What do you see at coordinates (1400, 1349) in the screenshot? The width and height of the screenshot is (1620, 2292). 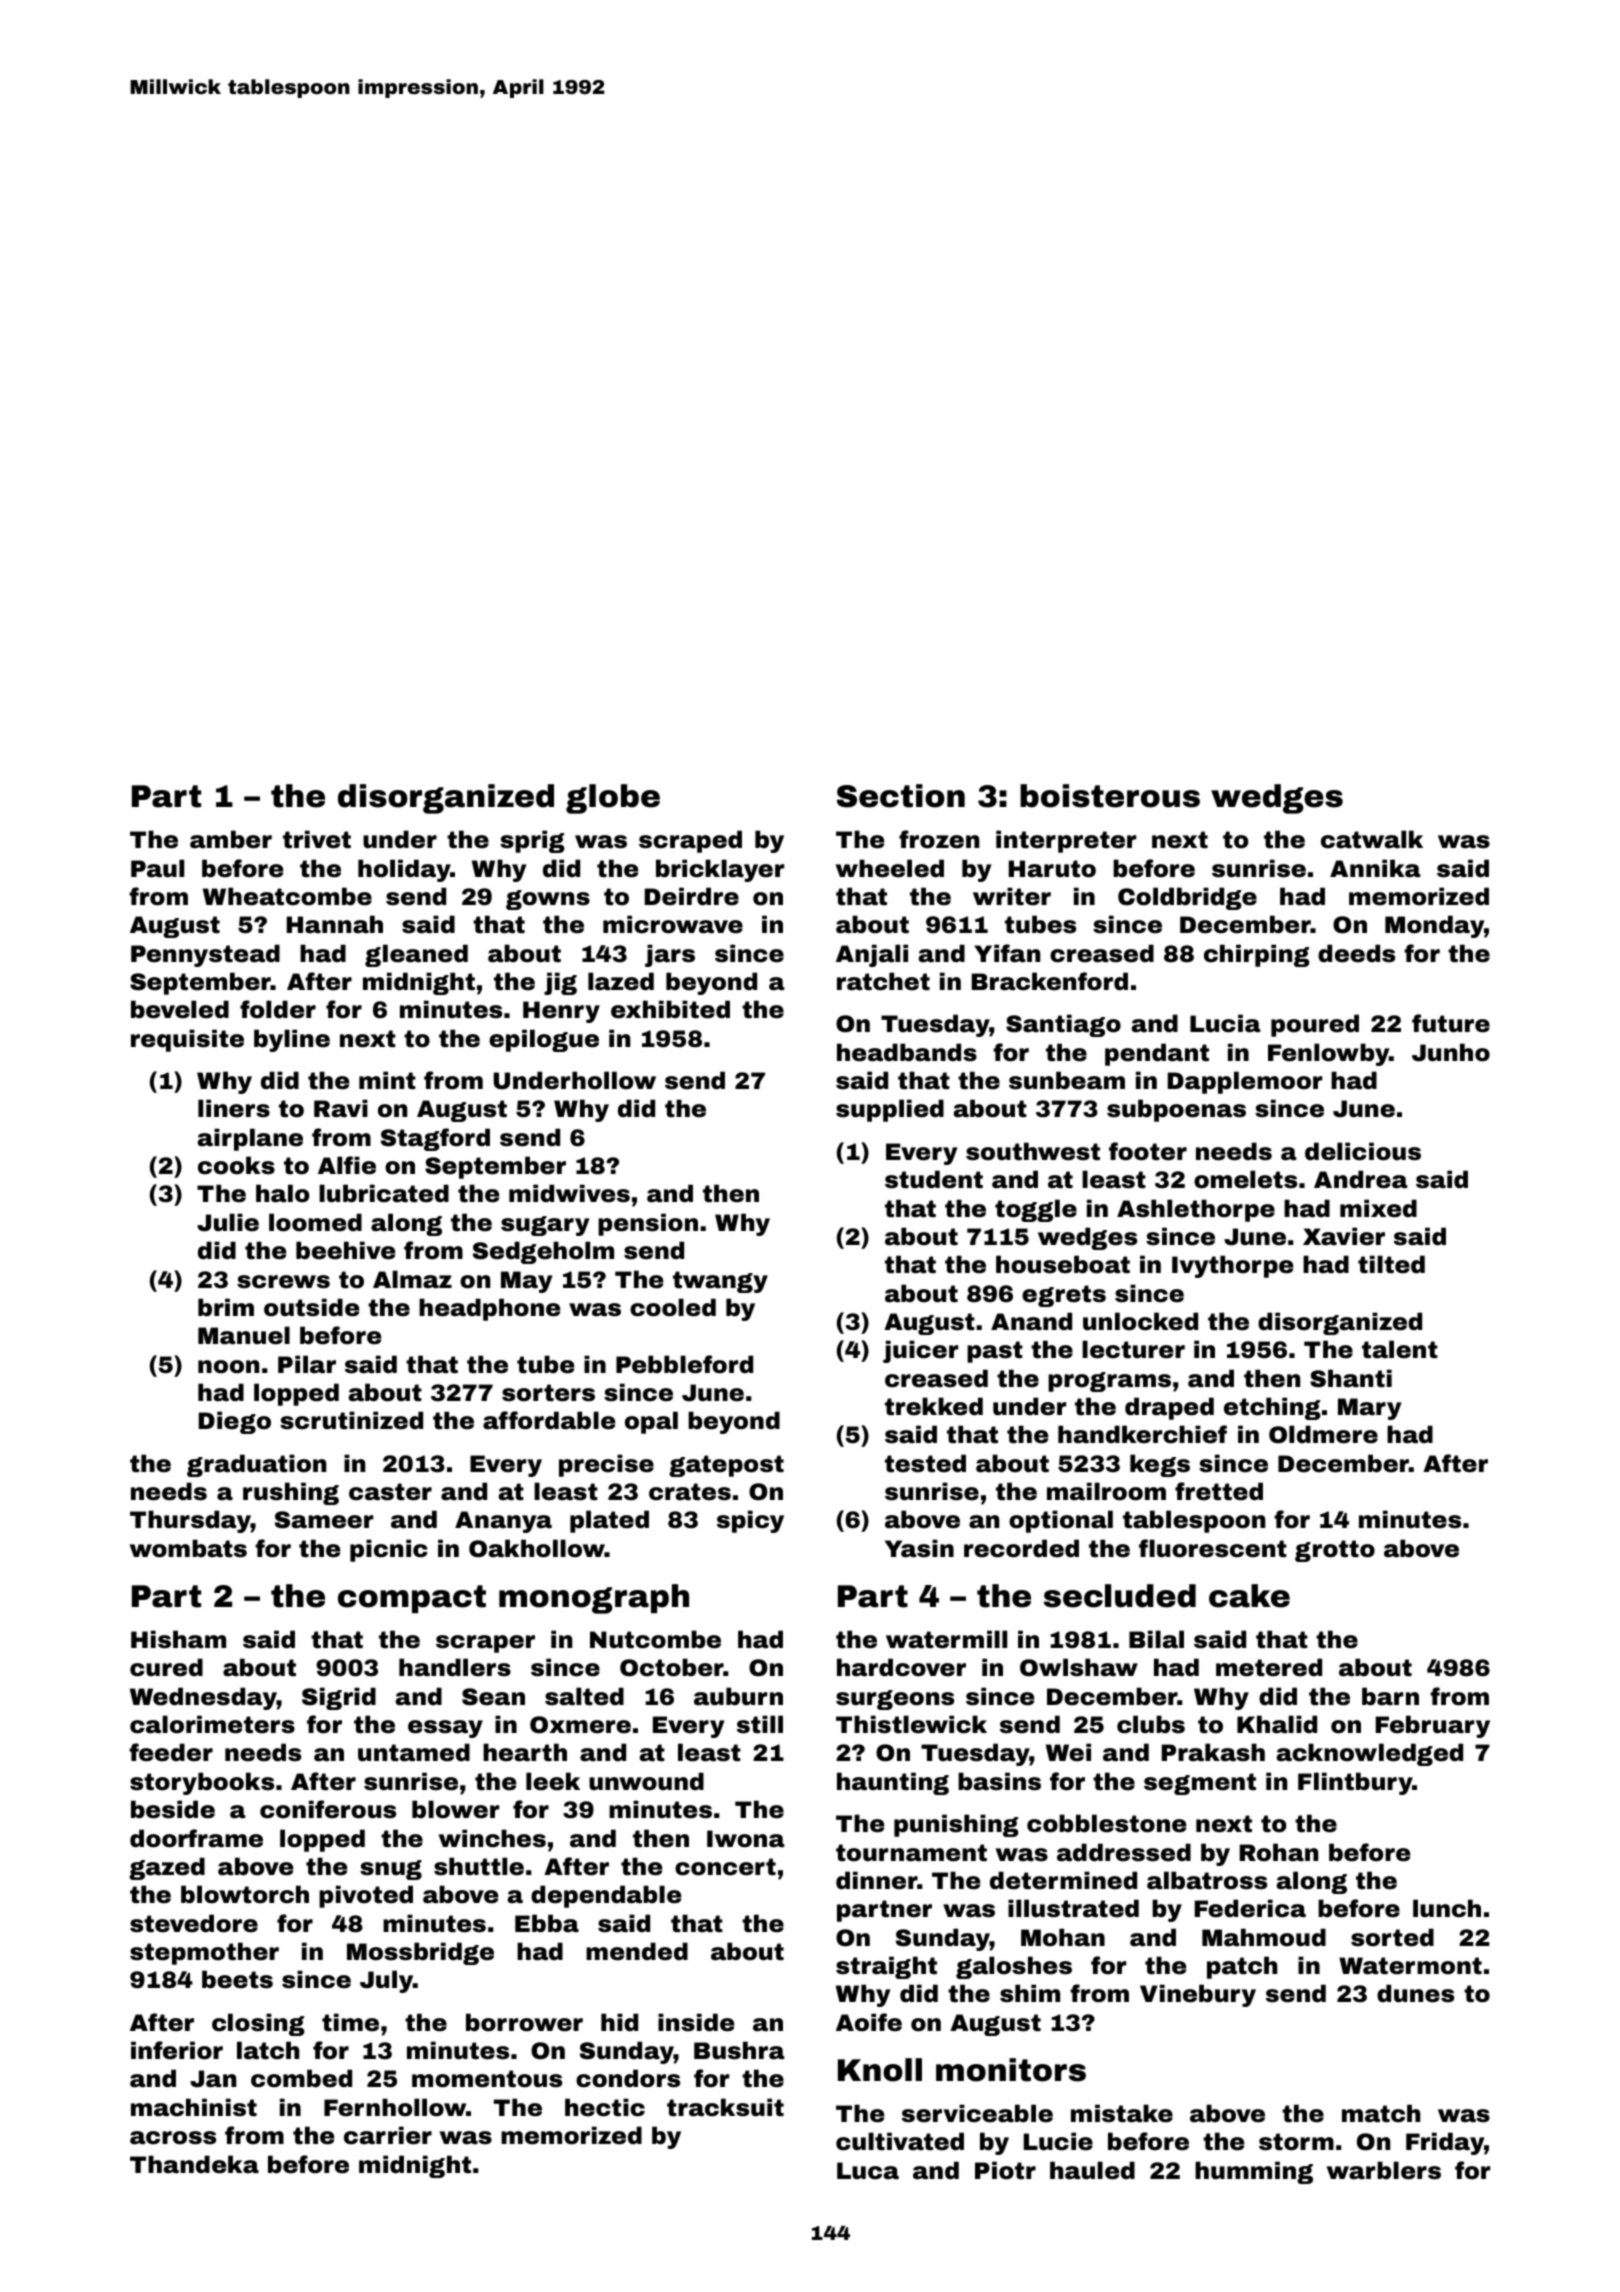 I see `talent` at bounding box center [1400, 1349].
